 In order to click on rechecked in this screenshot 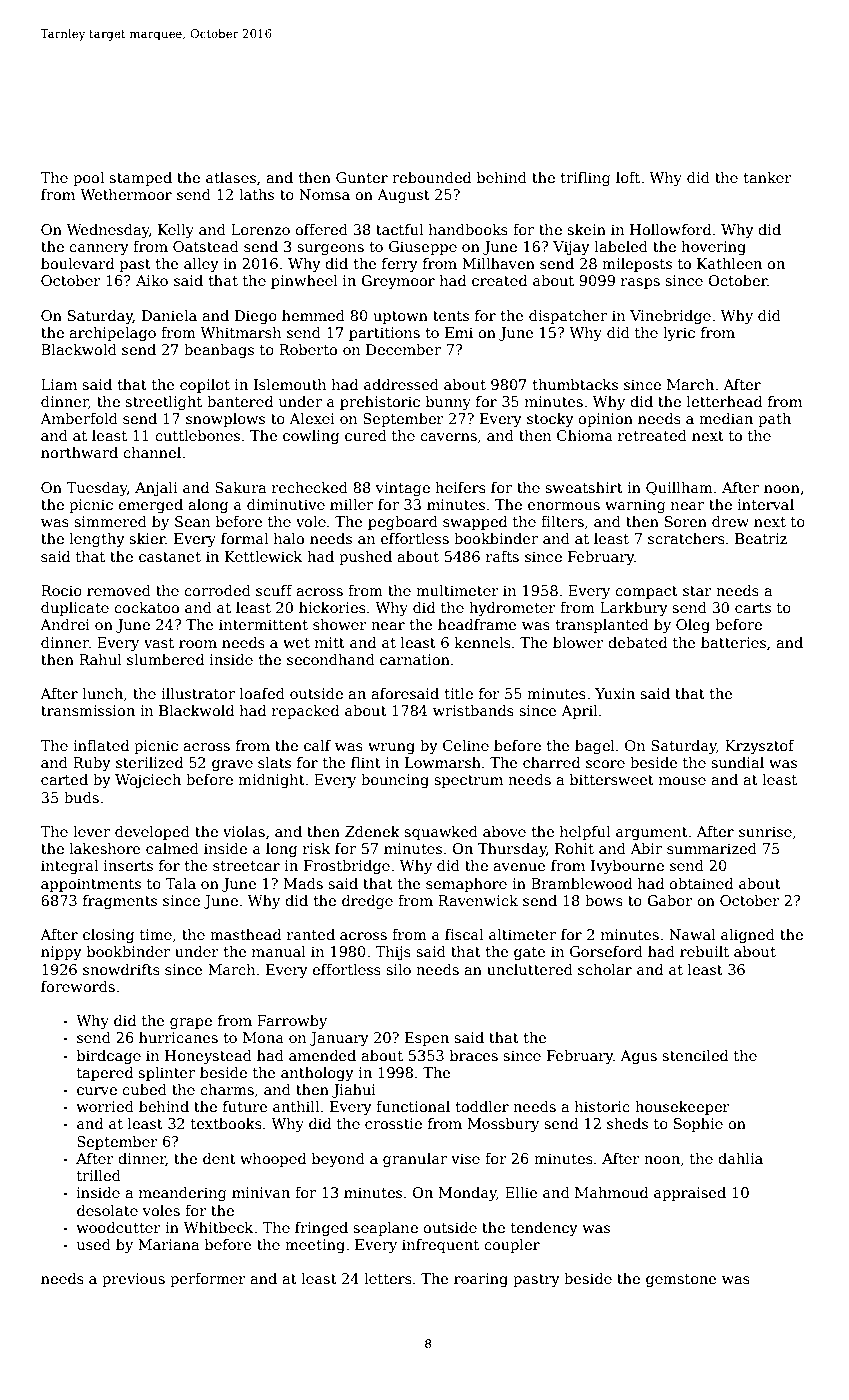, I will do `click(310, 487)`.
